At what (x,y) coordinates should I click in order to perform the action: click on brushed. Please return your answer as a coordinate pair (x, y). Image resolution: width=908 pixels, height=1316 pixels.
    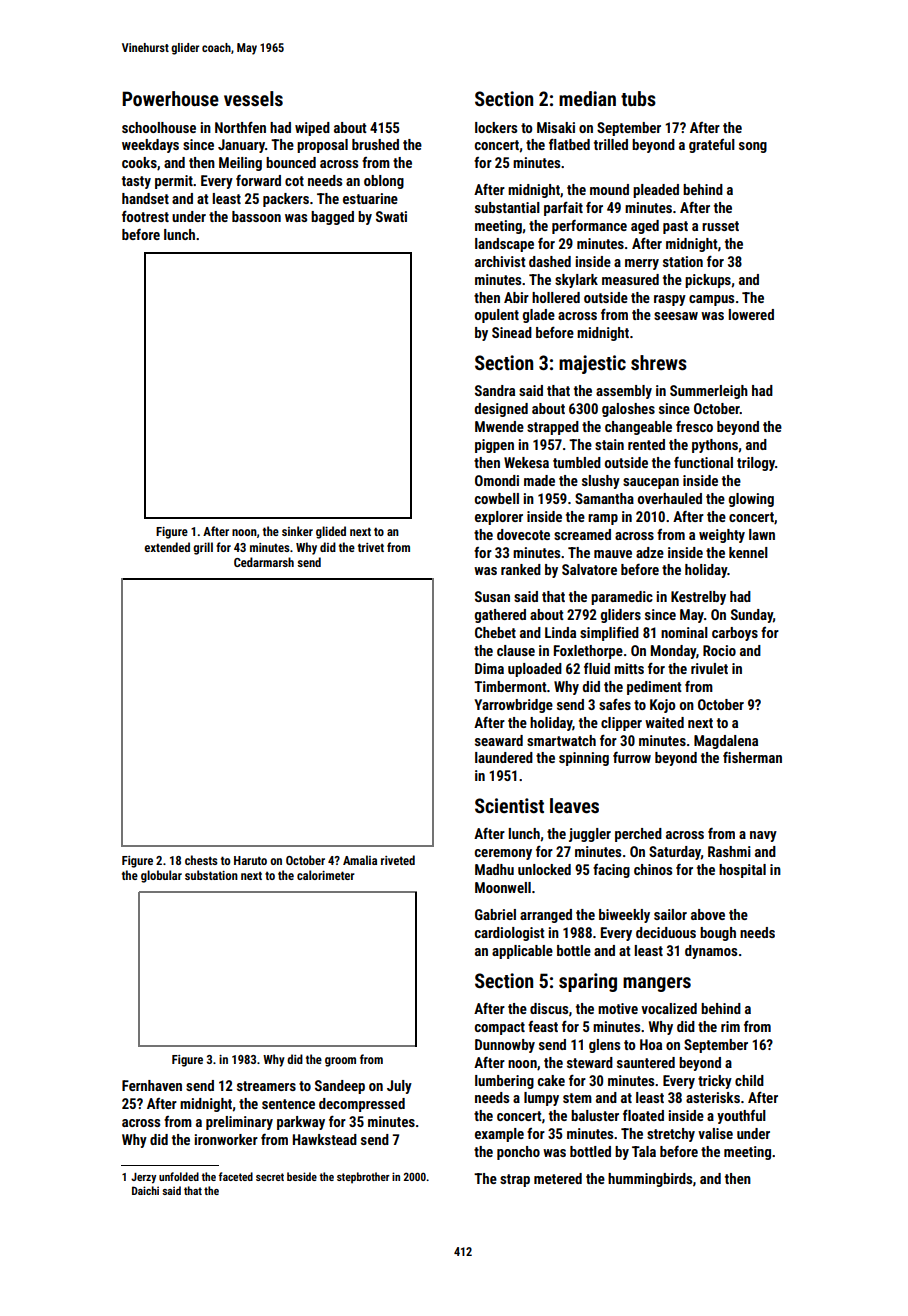
    Looking at the image, I should click on (375, 144).
